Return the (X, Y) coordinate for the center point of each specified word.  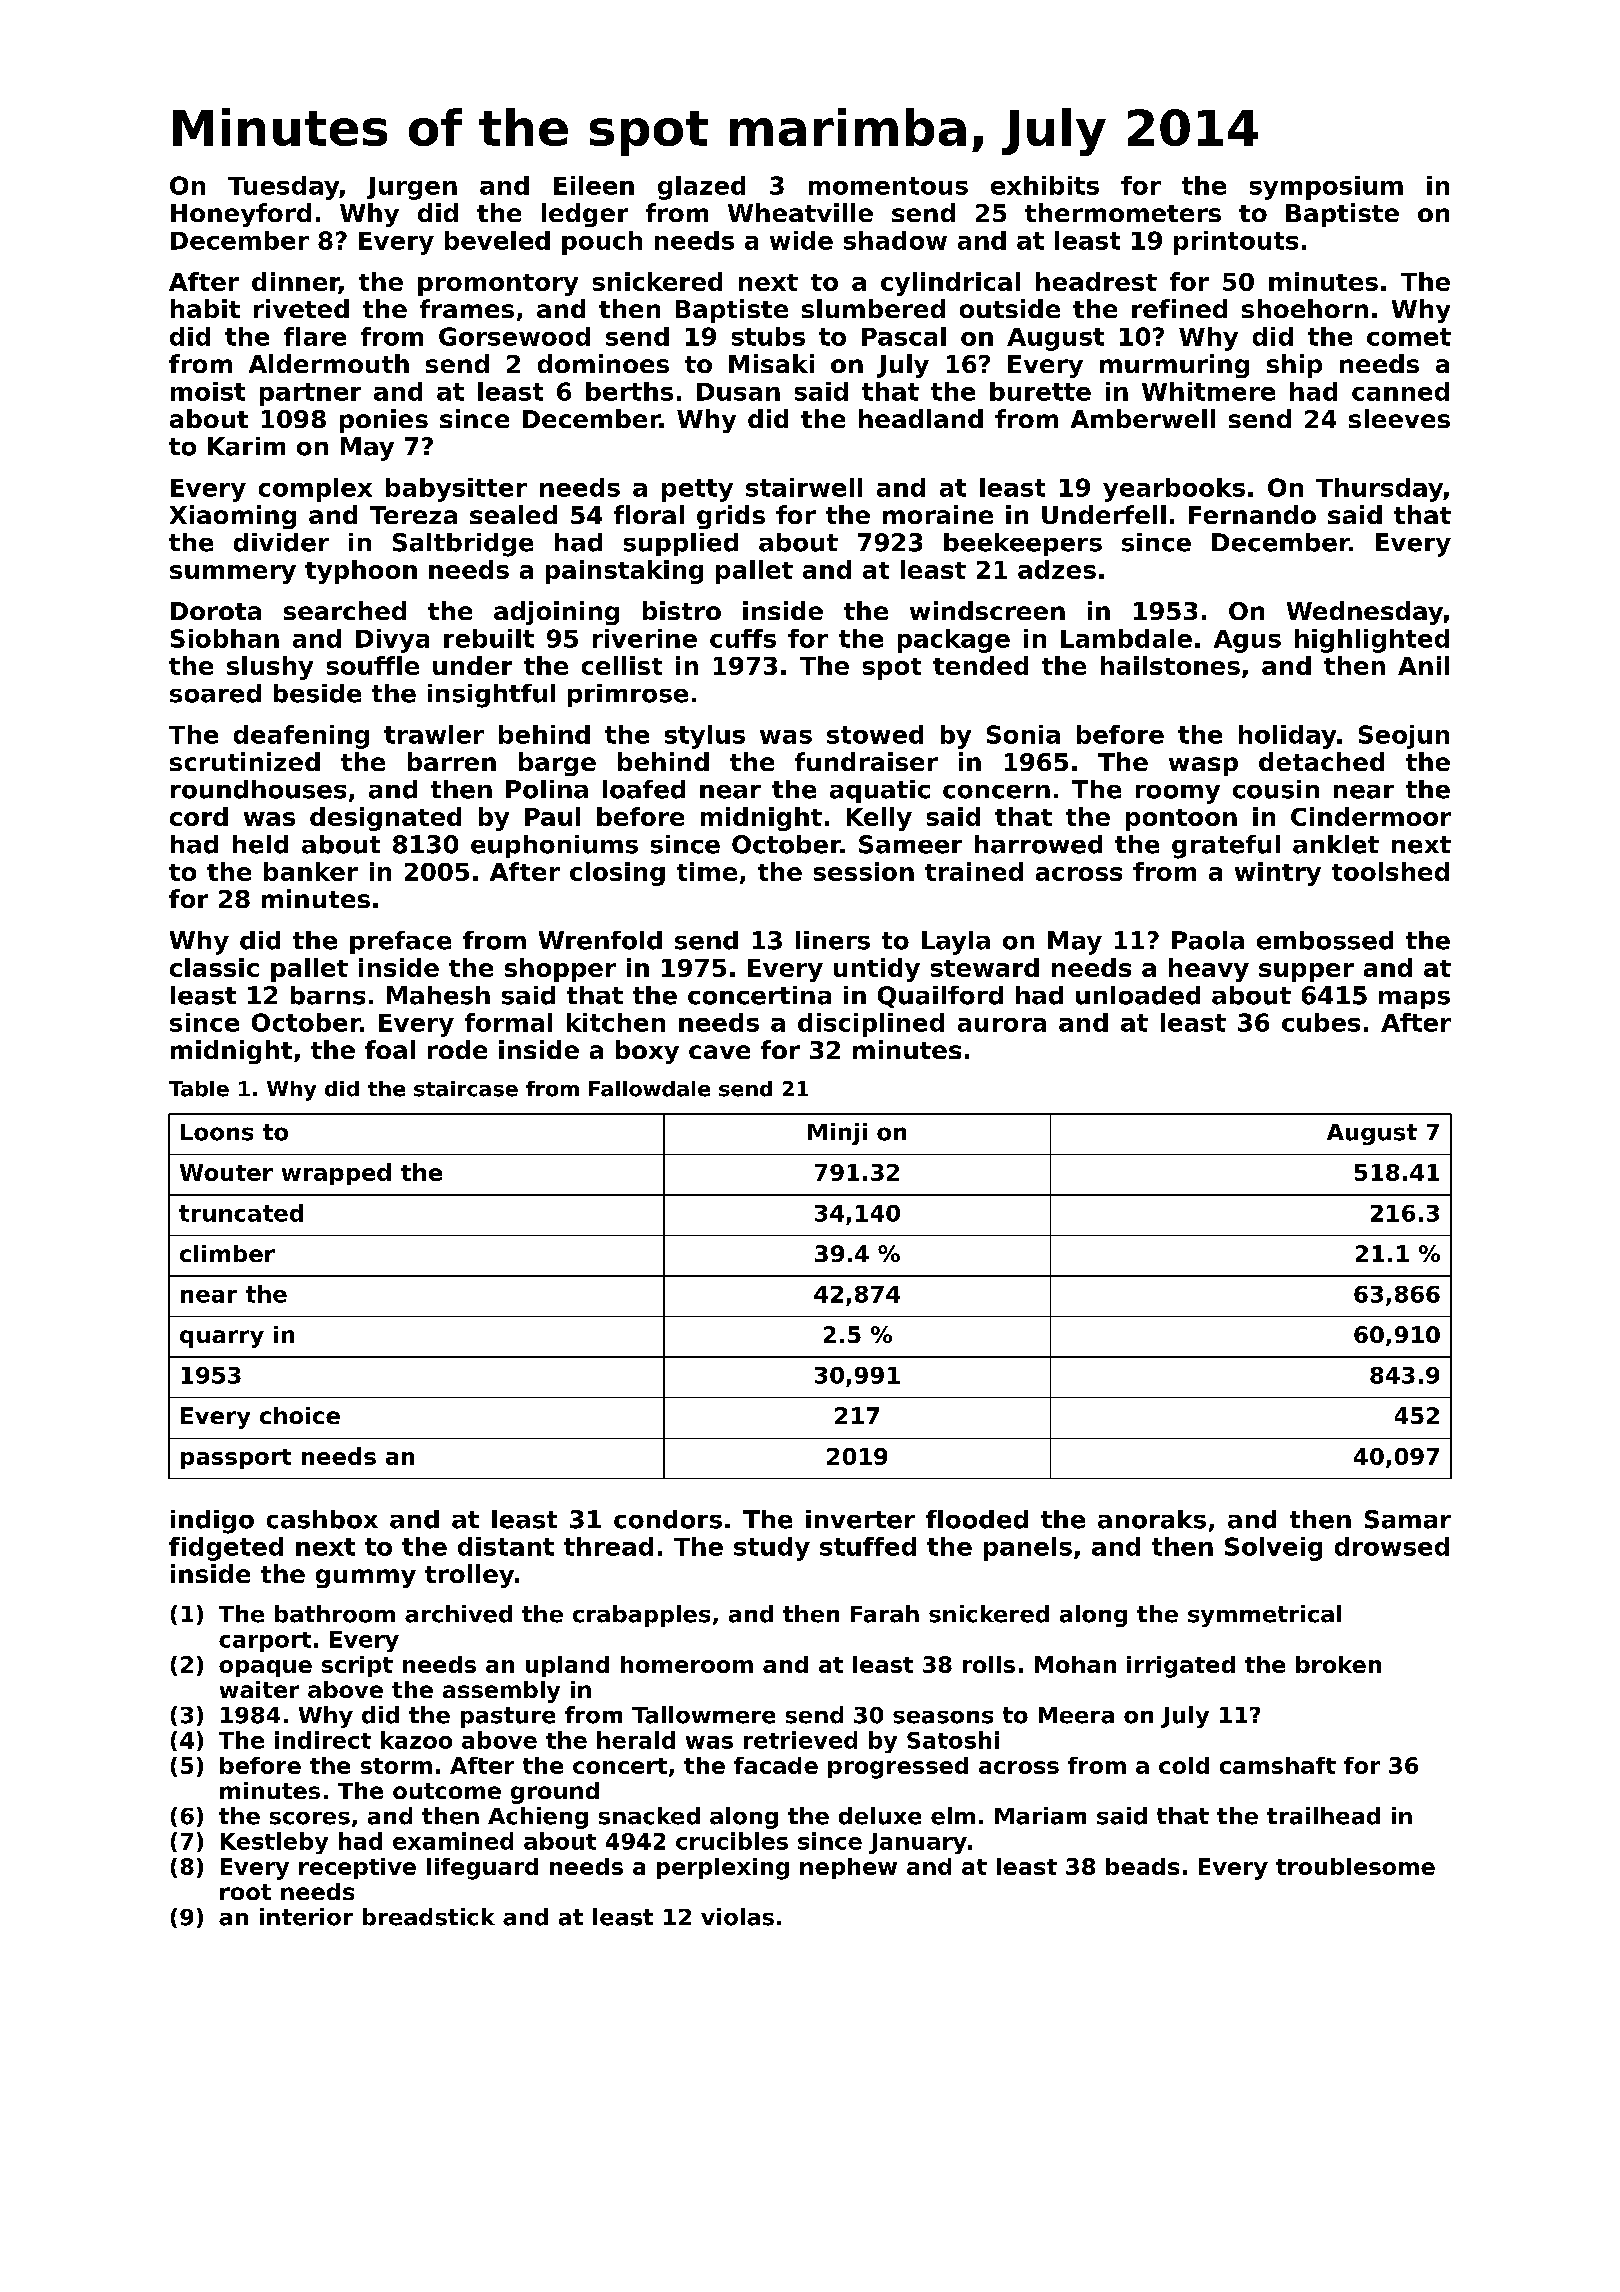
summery (233, 574)
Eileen (594, 185)
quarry (222, 1339)
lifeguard (482, 1869)
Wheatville (800, 212)
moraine (938, 514)
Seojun (1404, 737)
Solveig (1273, 1549)
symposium (1326, 188)
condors (668, 1519)
